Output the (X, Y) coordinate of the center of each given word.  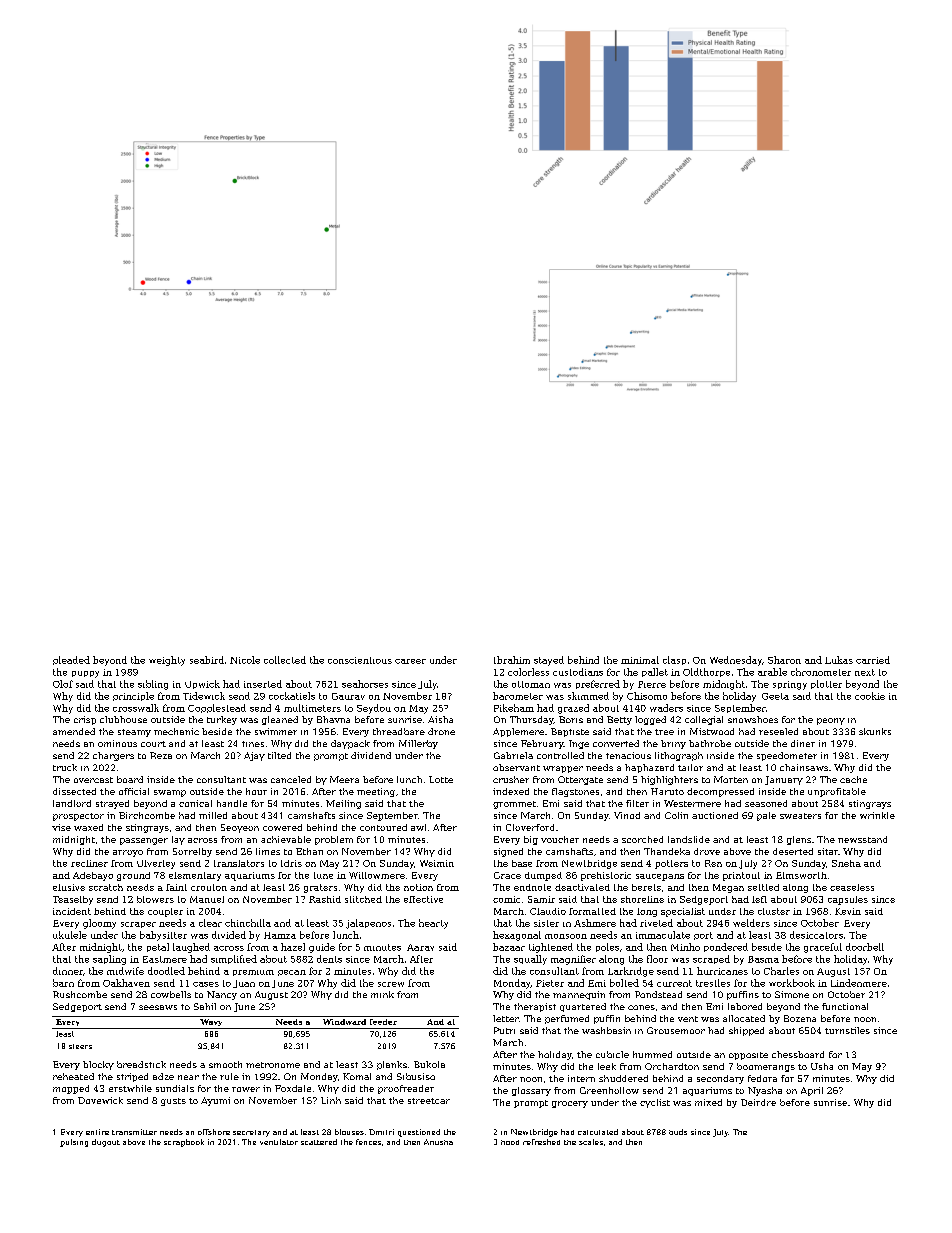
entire (97, 1132)
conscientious (360, 660)
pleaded (71, 660)
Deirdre (758, 1102)
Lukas (839, 660)
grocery (570, 1104)
